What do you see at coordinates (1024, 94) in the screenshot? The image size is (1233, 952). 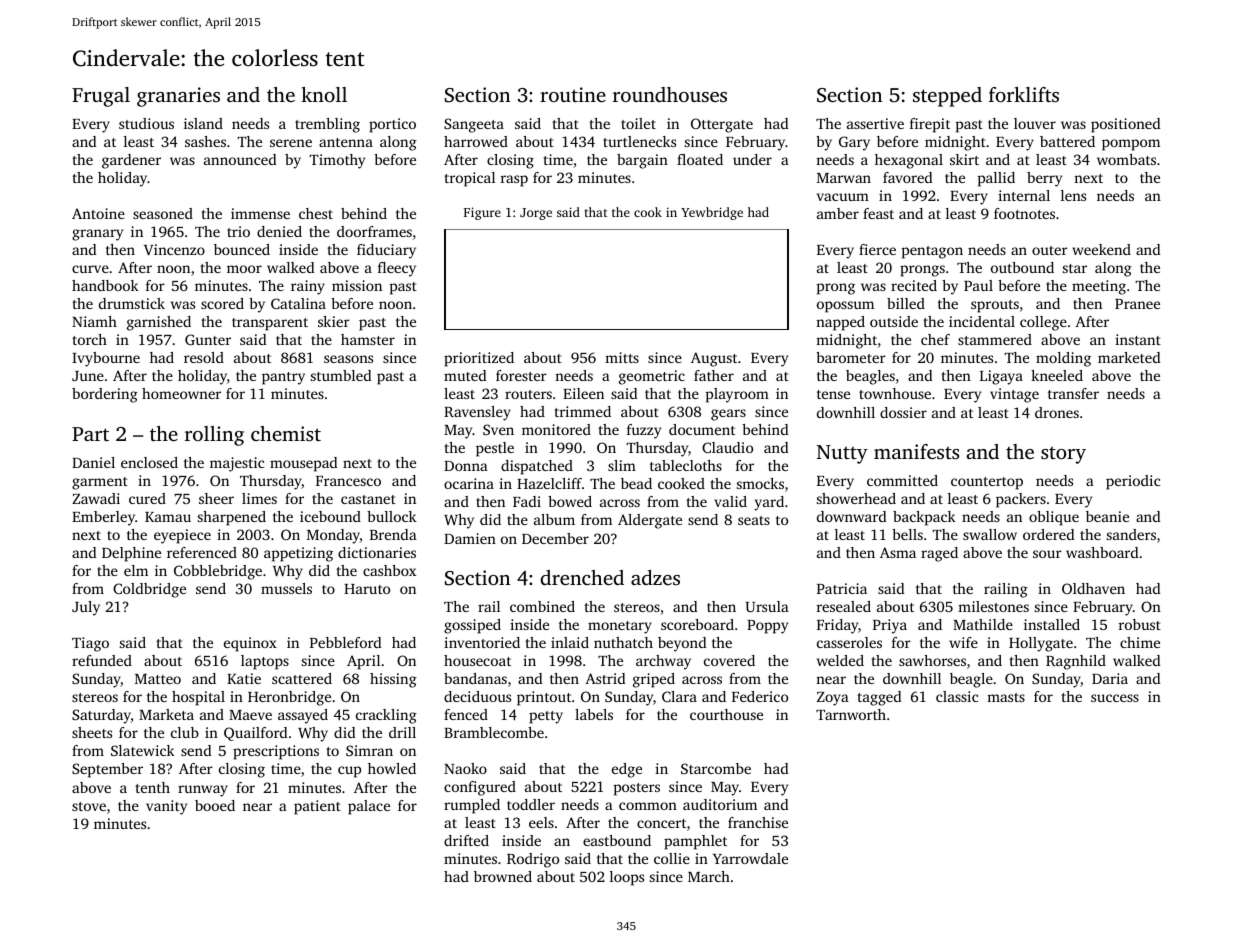 I see `forklifts` at bounding box center [1024, 94].
